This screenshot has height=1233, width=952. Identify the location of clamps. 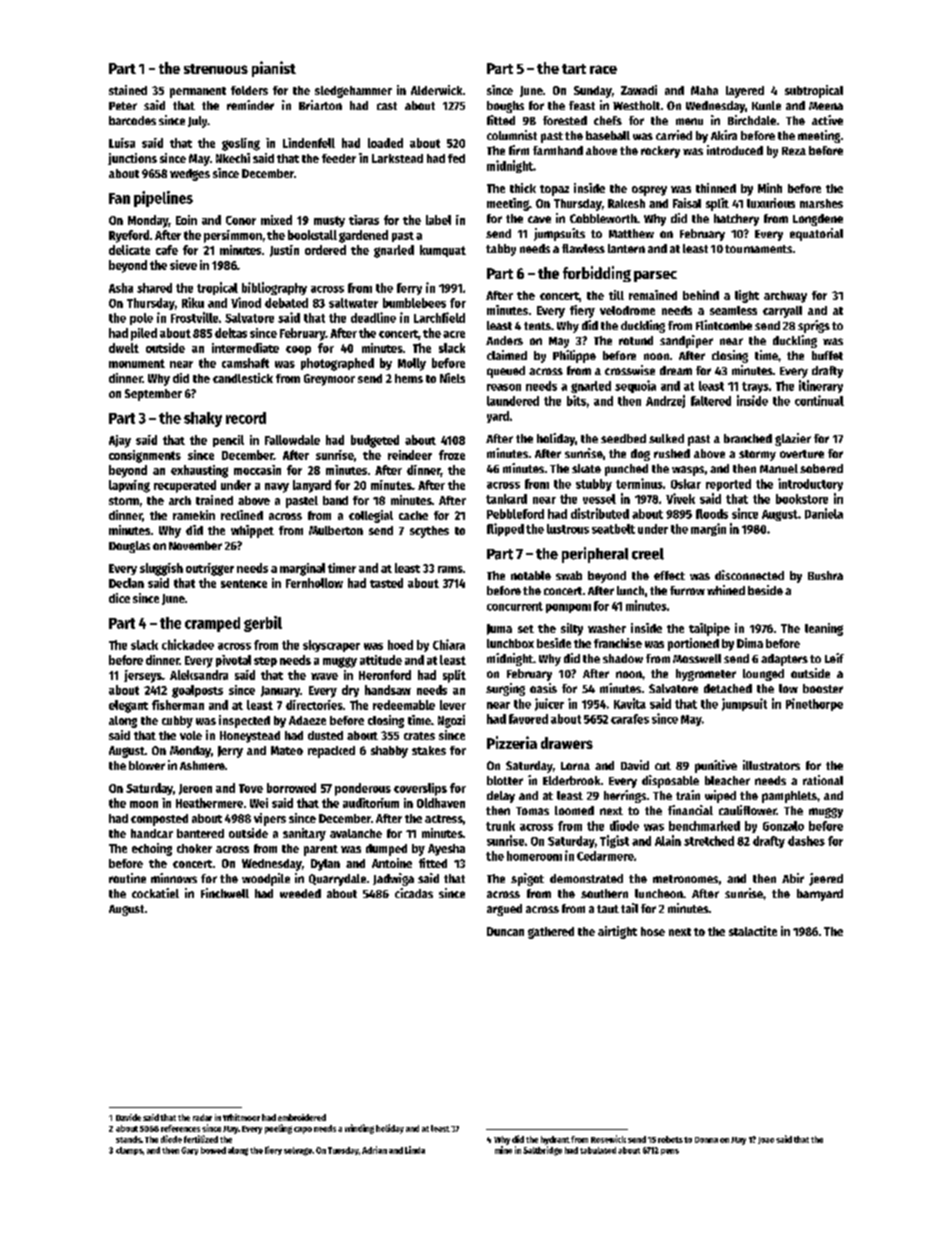
(129, 1151).
